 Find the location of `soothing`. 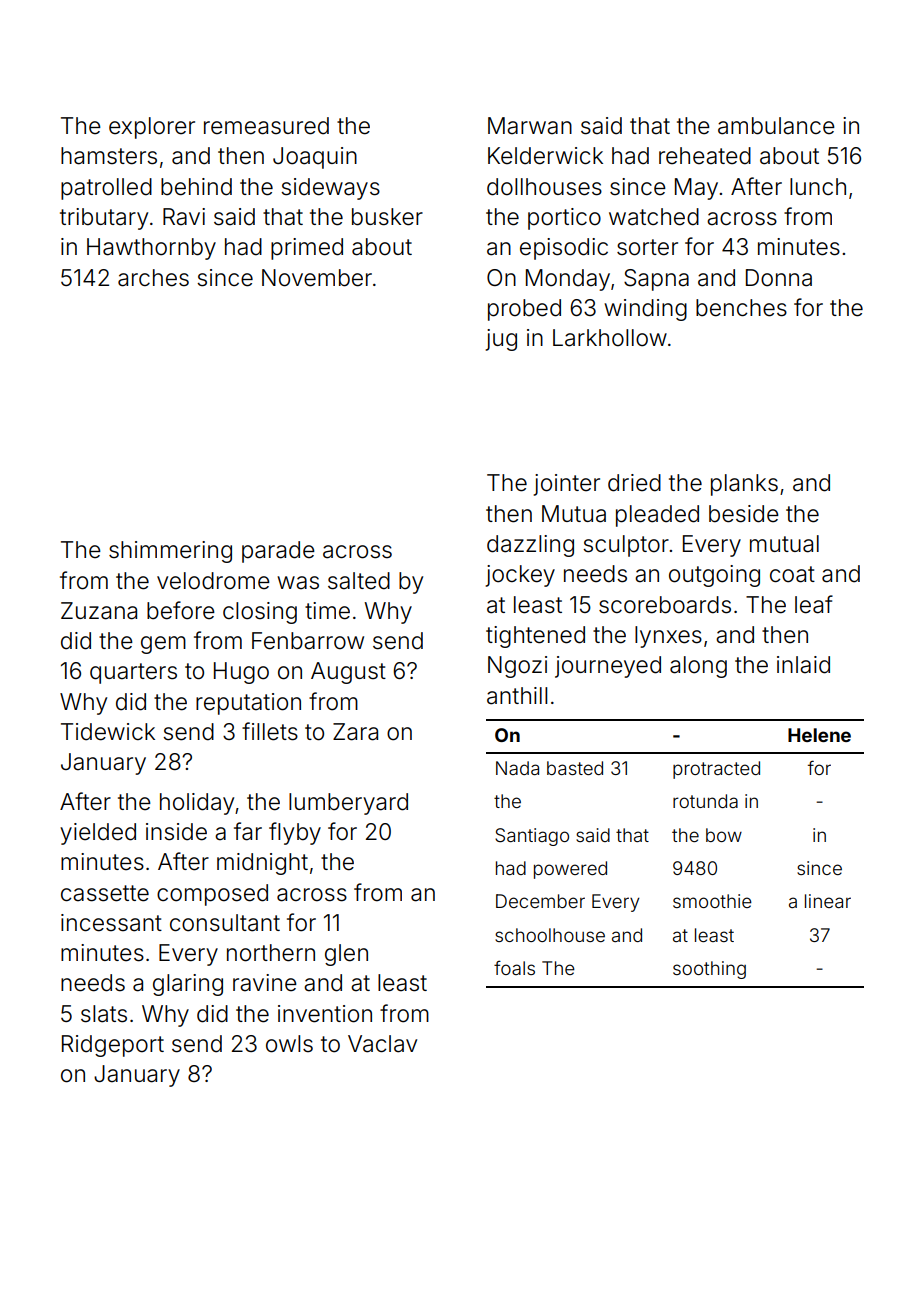

soothing is located at coordinates (709, 970).
